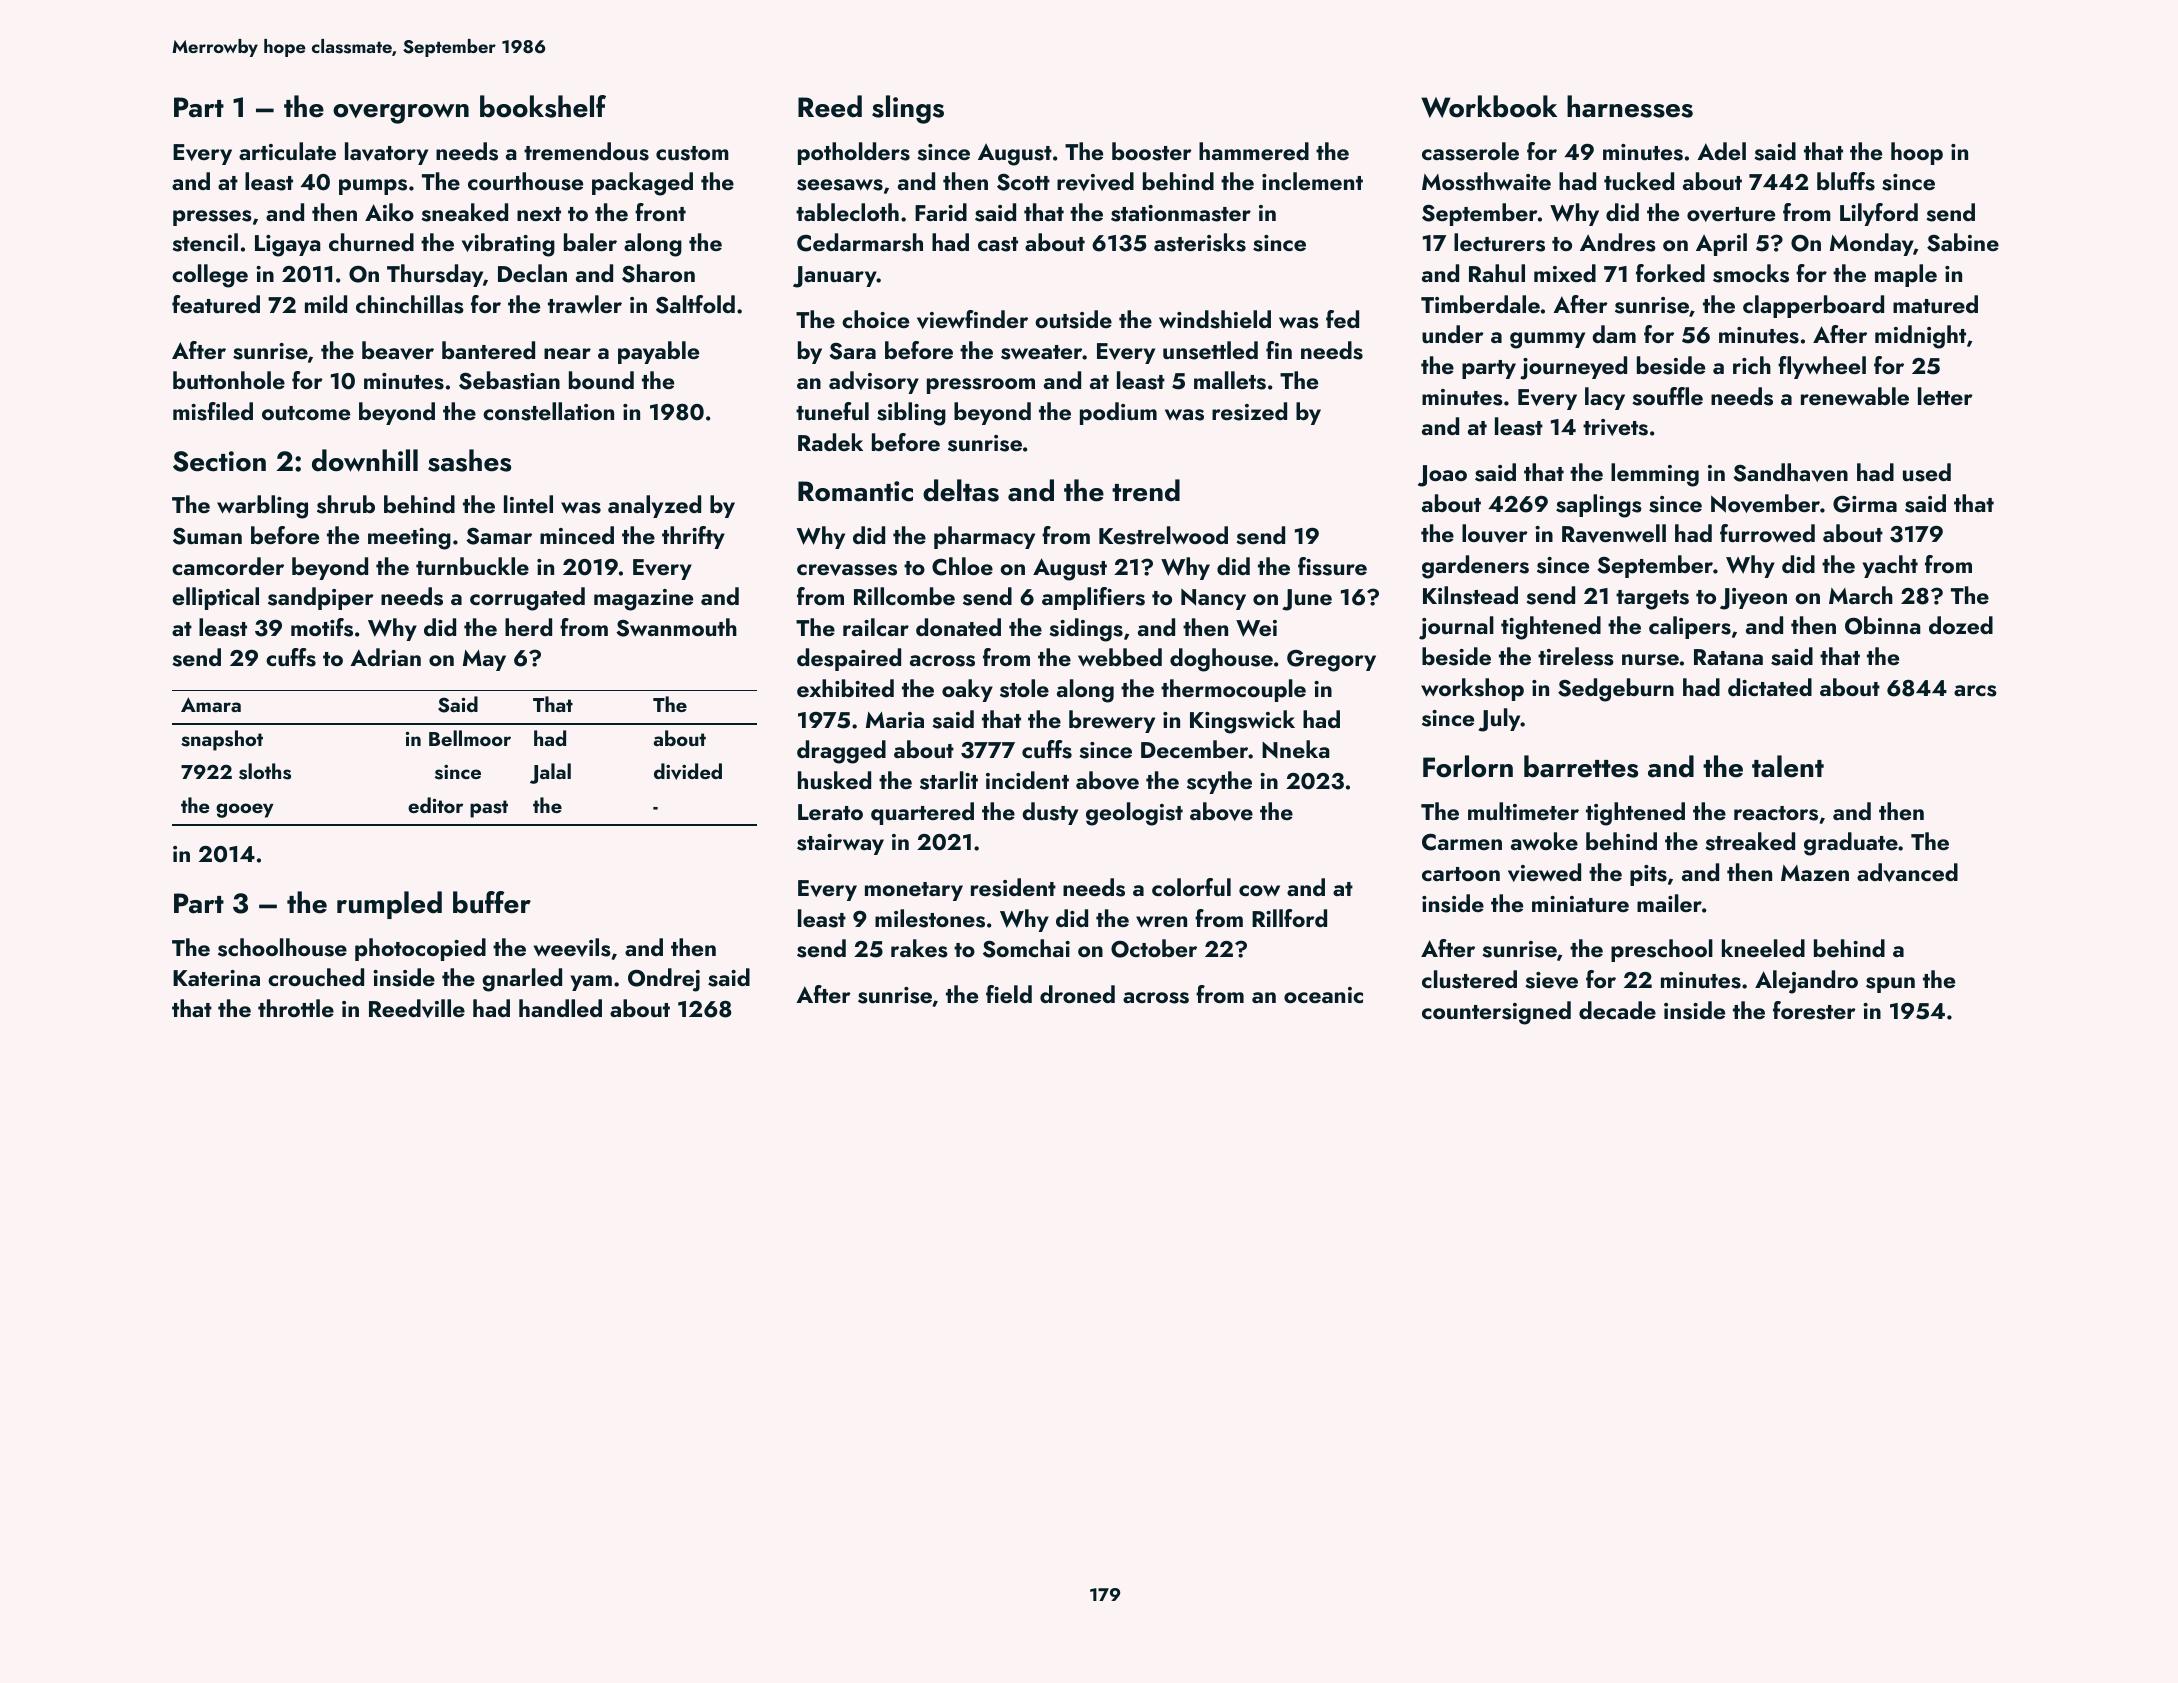 This screenshot has width=2178, height=1683. Describe the element at coordinates (262, 507) in the screenshot. I see `warbling` at that location.
